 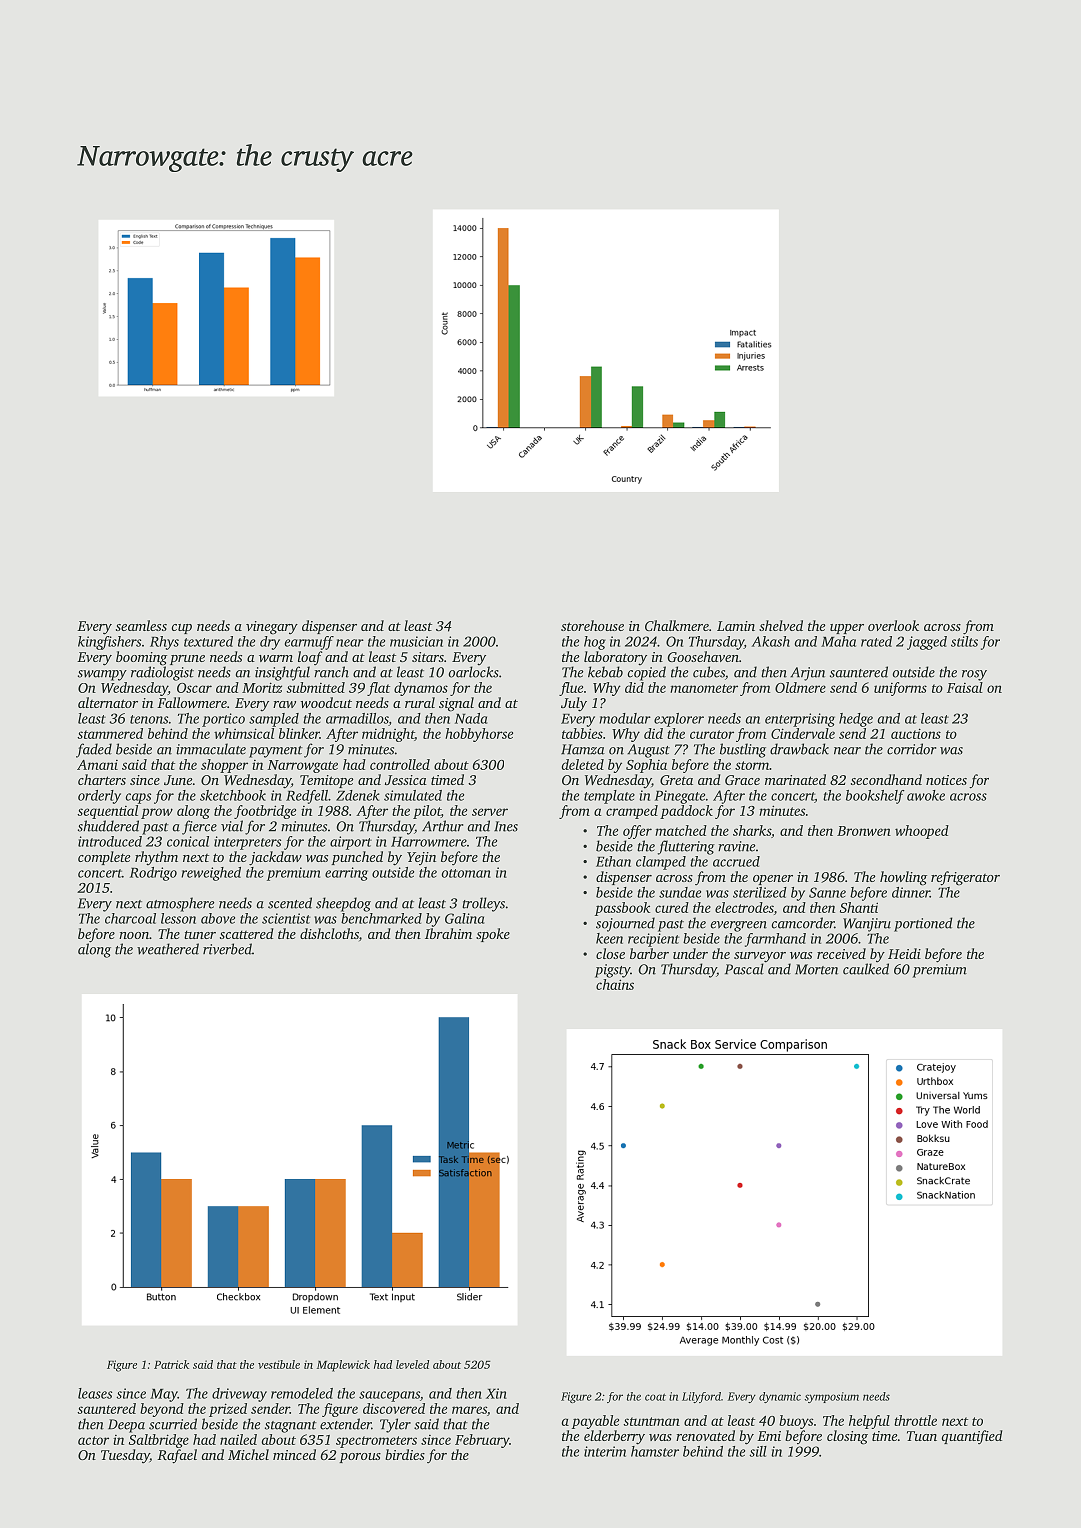 I want to click on caulked, so click(x=866, y=969).
